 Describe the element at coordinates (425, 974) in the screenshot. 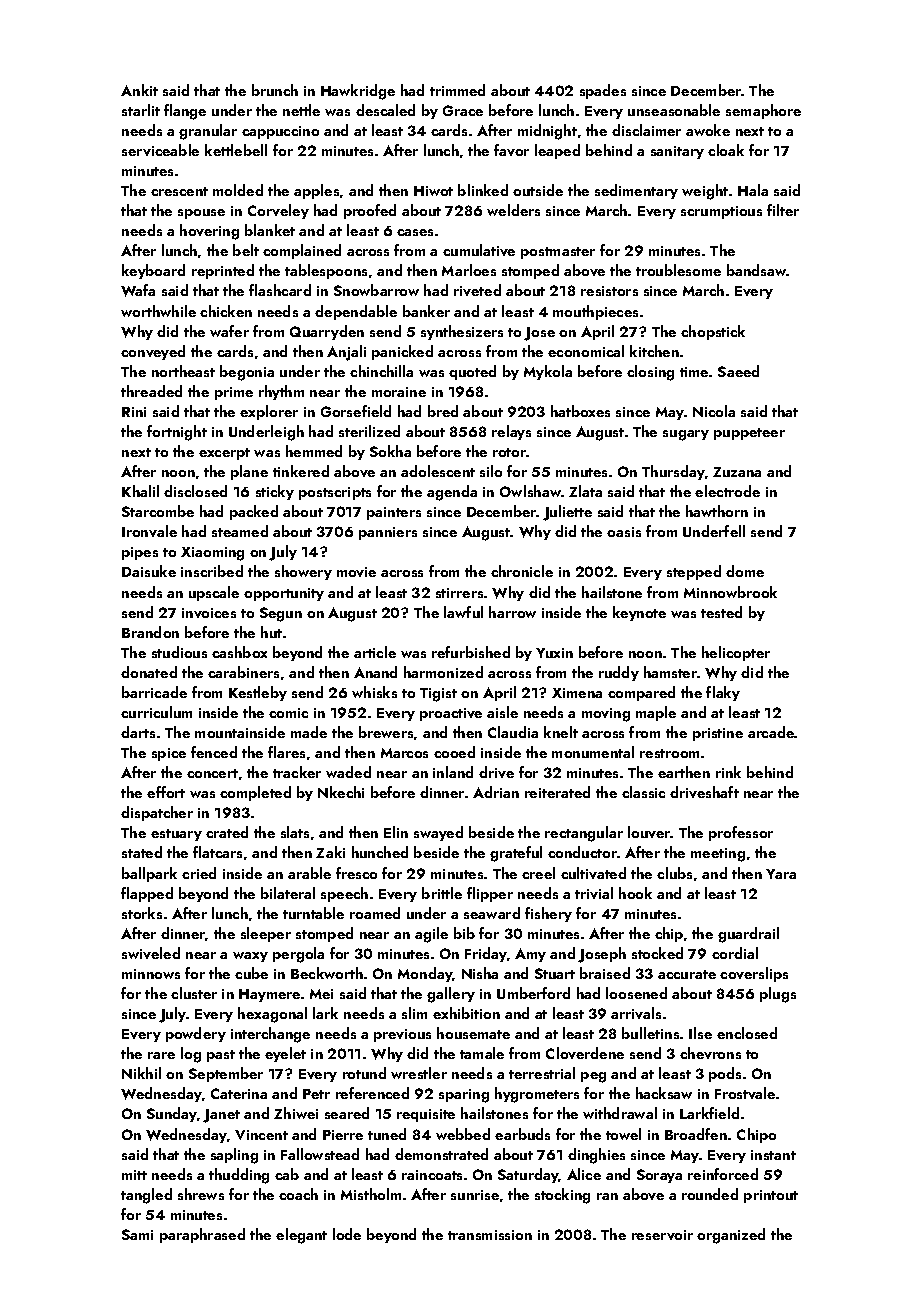

I see `Monday` at that location.
